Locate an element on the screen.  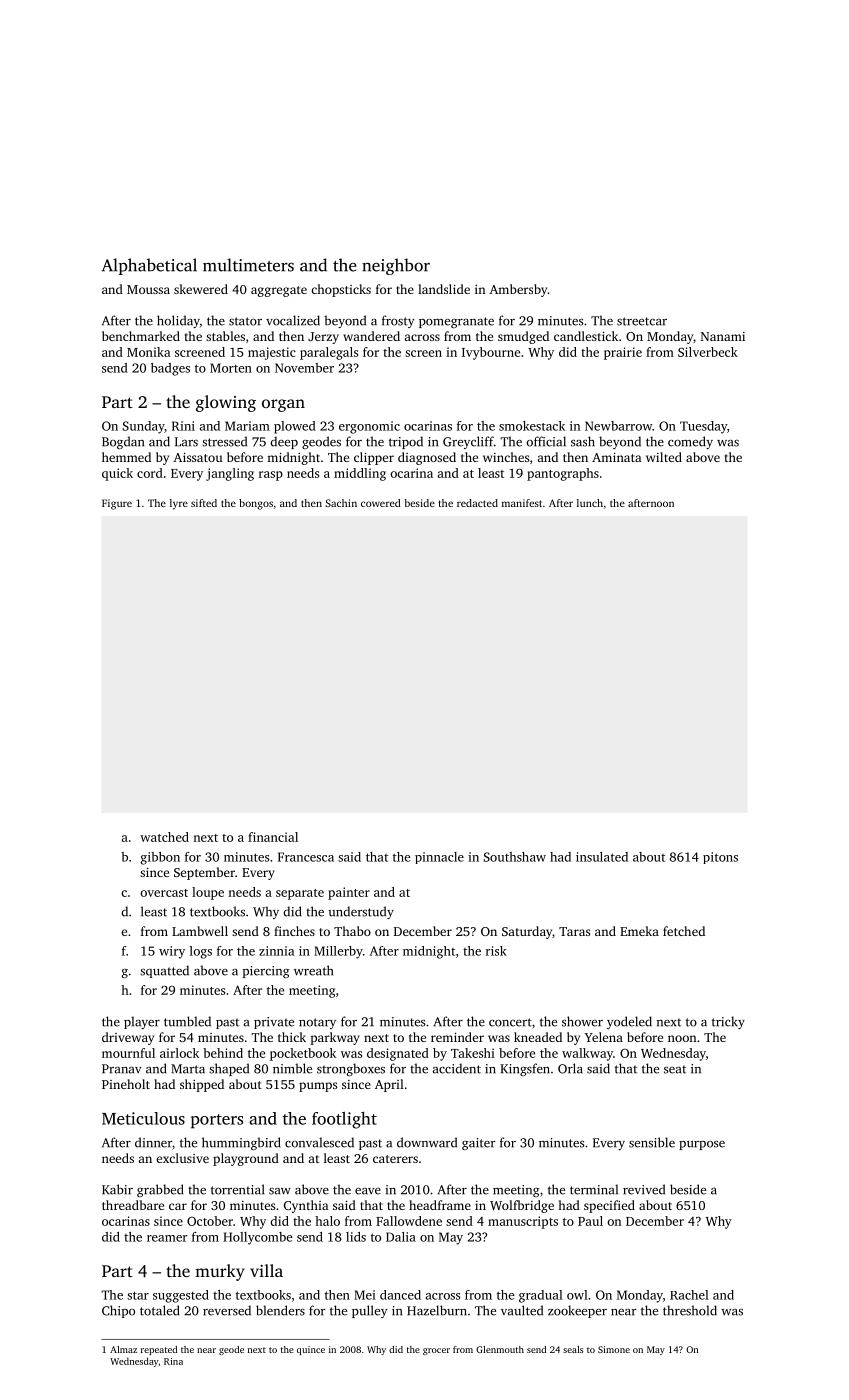
multimeters is located at coordinates (248, 265).
